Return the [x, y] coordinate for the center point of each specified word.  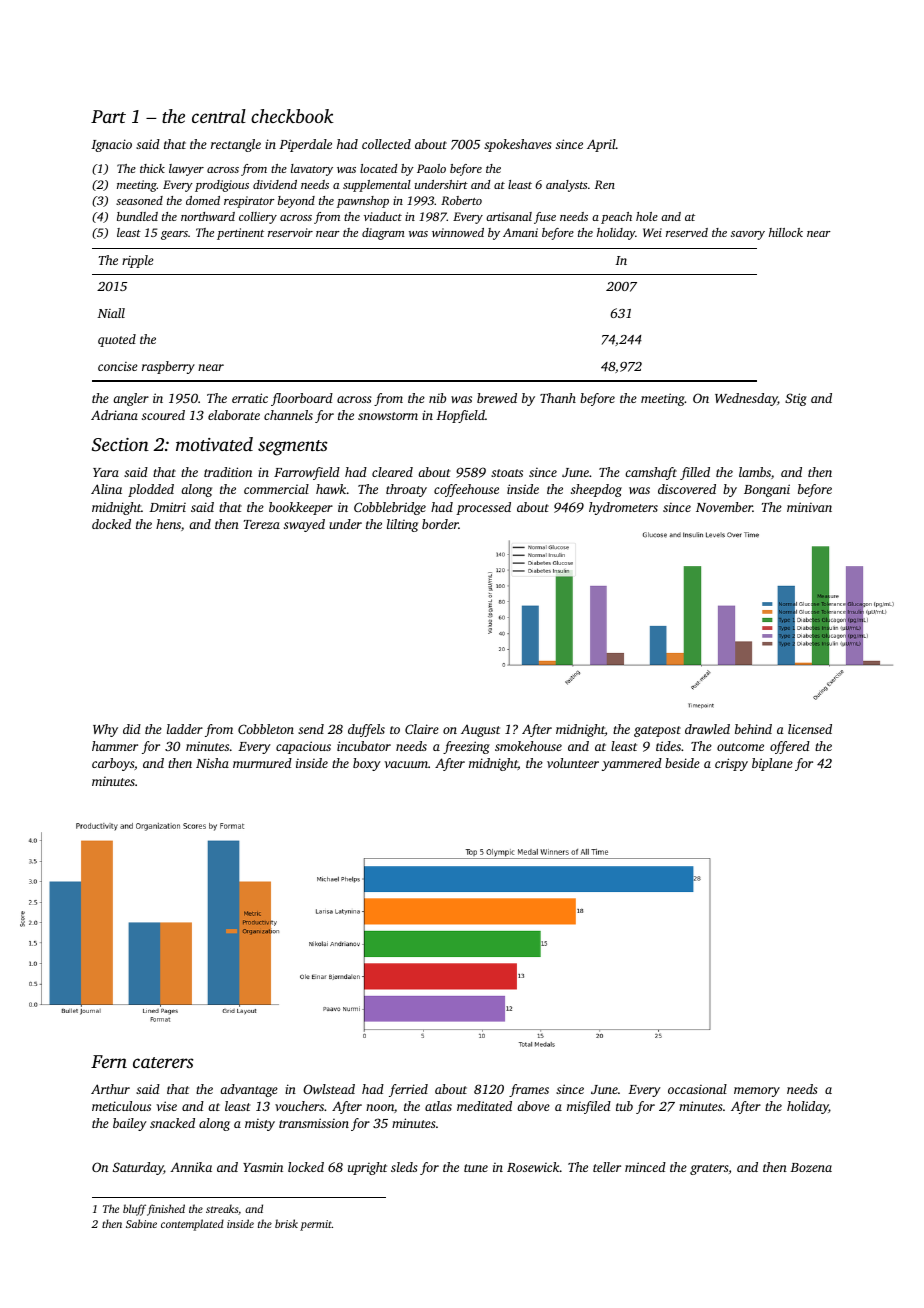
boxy [367, 764]
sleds [404, 1167]
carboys [113, 764]
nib [437, 398]
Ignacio [111, 145]
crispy [731, 764]
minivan [809, 507]
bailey [130, 1124]
